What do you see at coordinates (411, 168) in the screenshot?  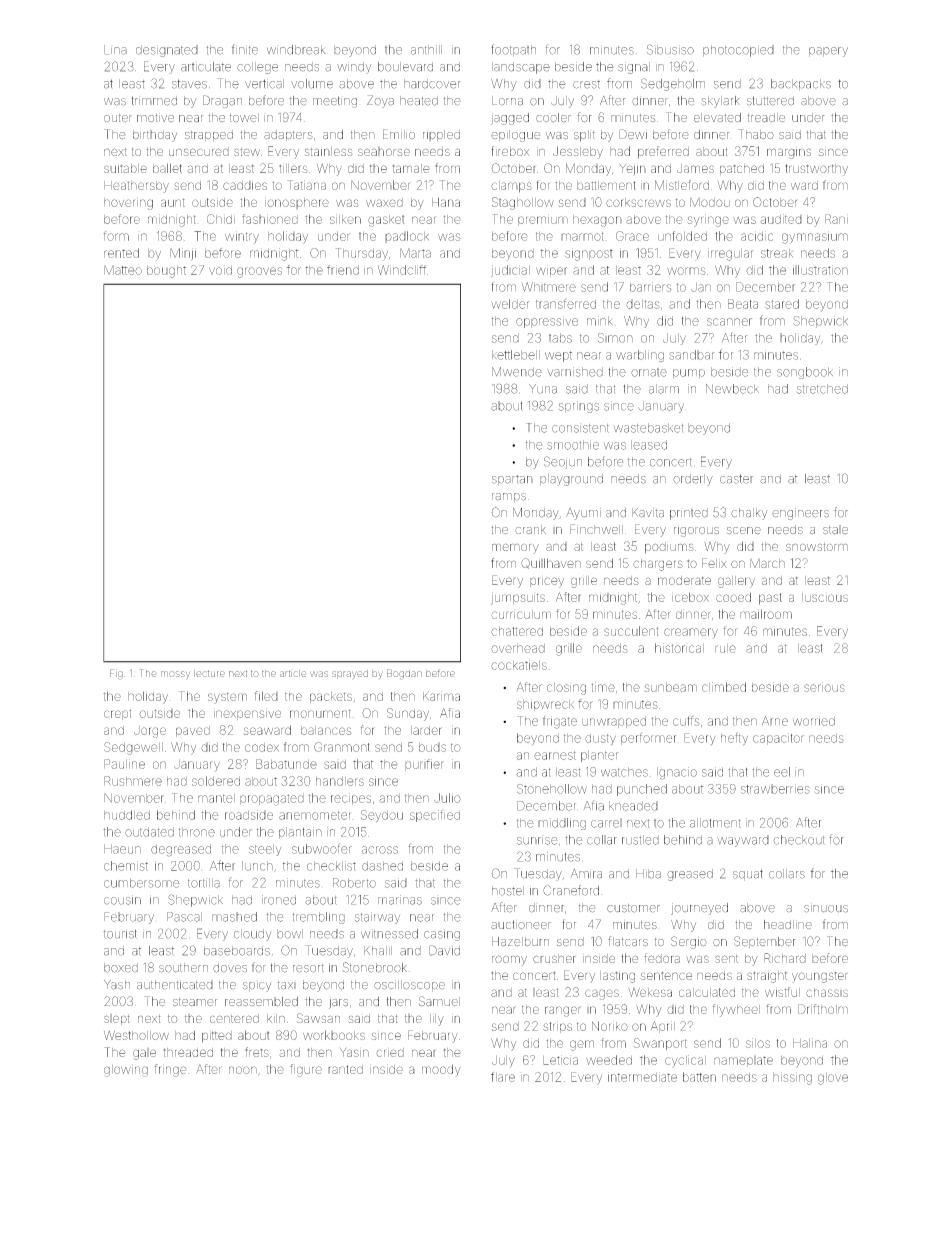 I see `tamale` at bounding box center [411, 168].
